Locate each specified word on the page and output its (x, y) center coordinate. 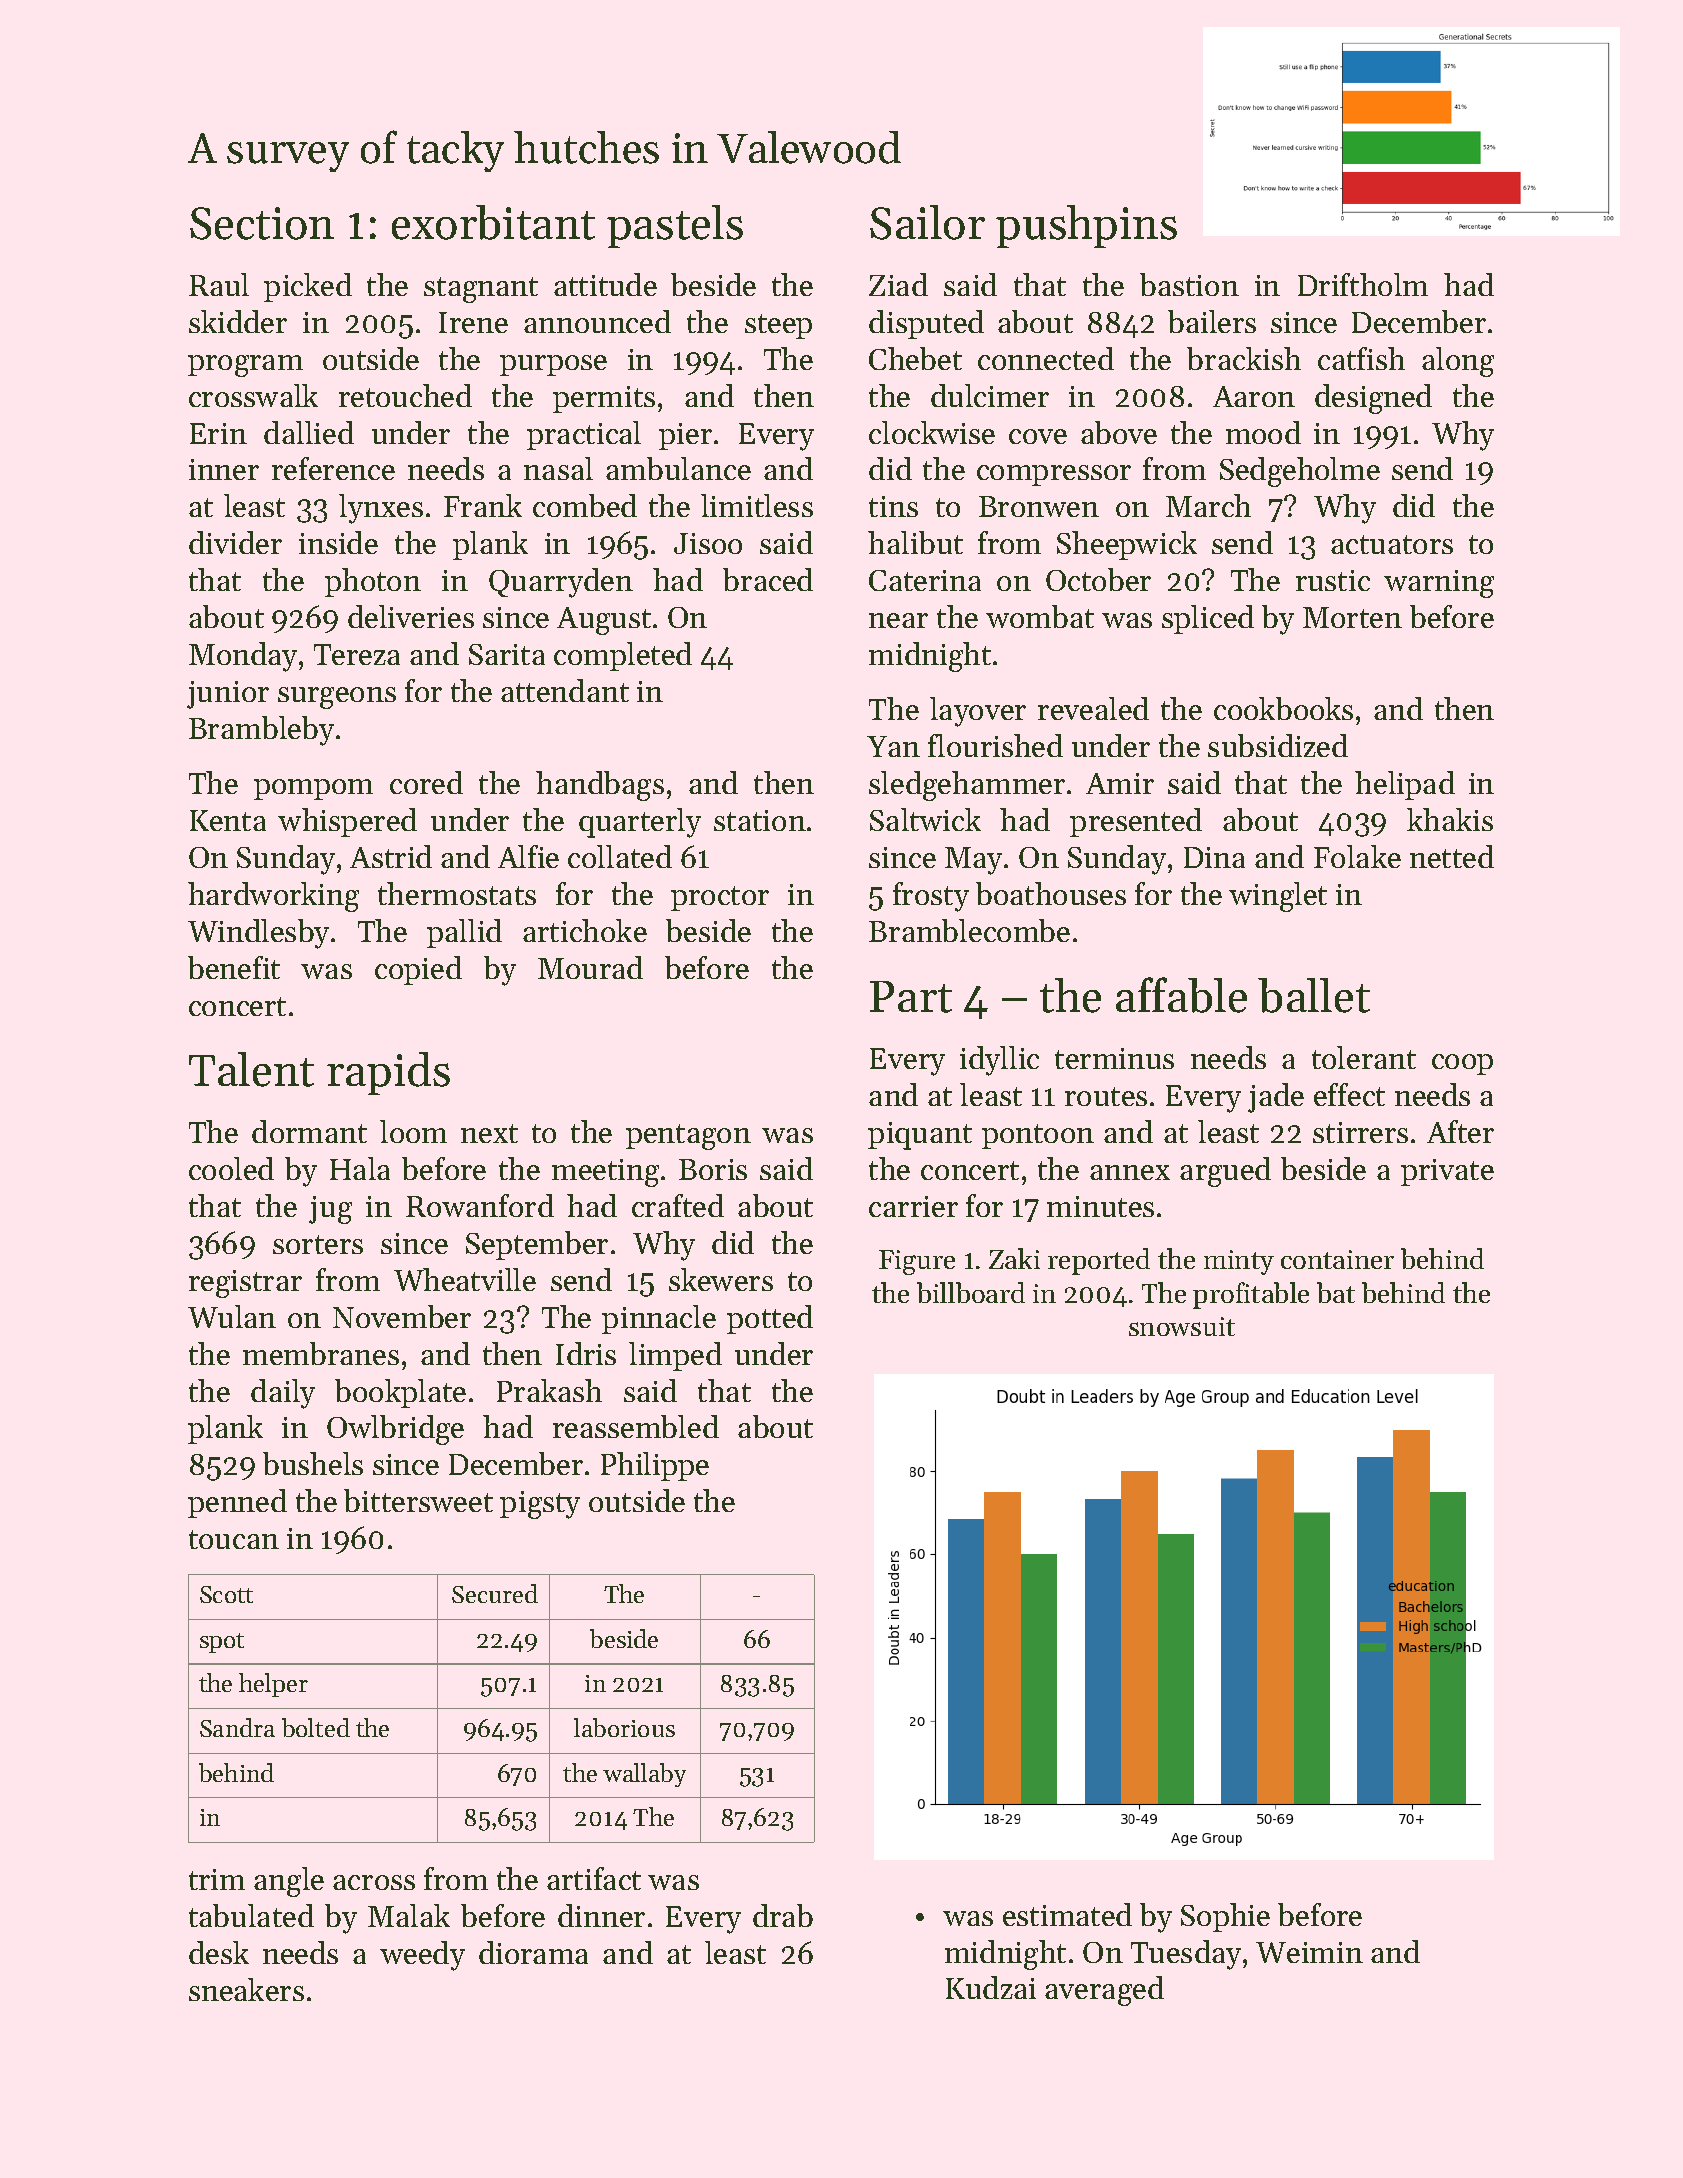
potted (770, 1319)
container (1337, 1259)
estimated (1067, 1914)
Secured (495, 1593)
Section (262, 223)
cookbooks (1283, 708)
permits (604, 399)
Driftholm (1363, 284)
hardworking (273, 897)
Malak (409, 1915)
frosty (931, 897)
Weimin (1309, 1952)
